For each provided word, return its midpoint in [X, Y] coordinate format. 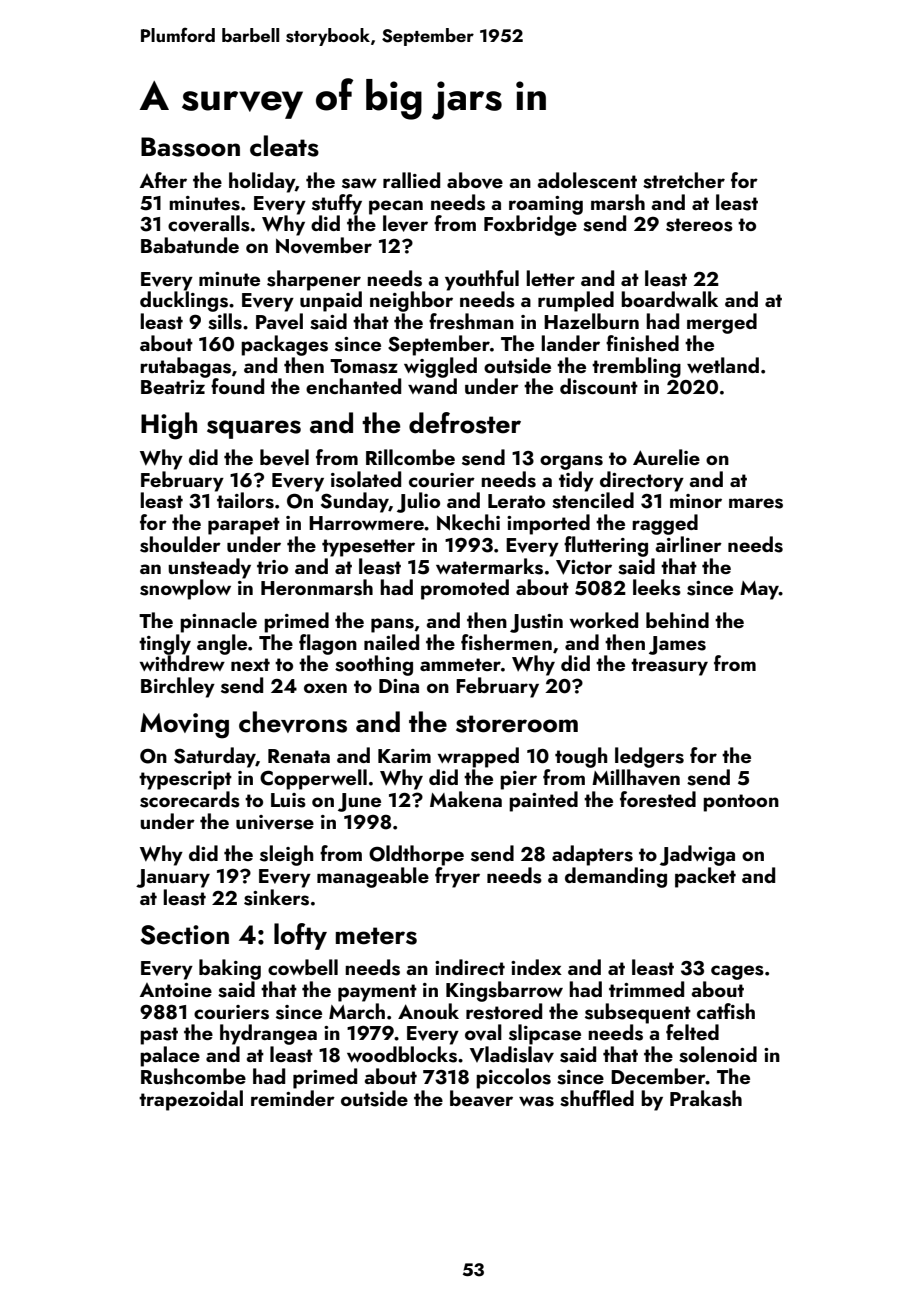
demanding [616, 877]
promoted [465, 589]
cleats [284, 146]
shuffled [597, 1098]
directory [642, 481]
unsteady [209, 568]
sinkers [276, 897]
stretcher [684, 180]
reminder [293, 1098]
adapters [592, 855]
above [475, 180]
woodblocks [402, 1054]
